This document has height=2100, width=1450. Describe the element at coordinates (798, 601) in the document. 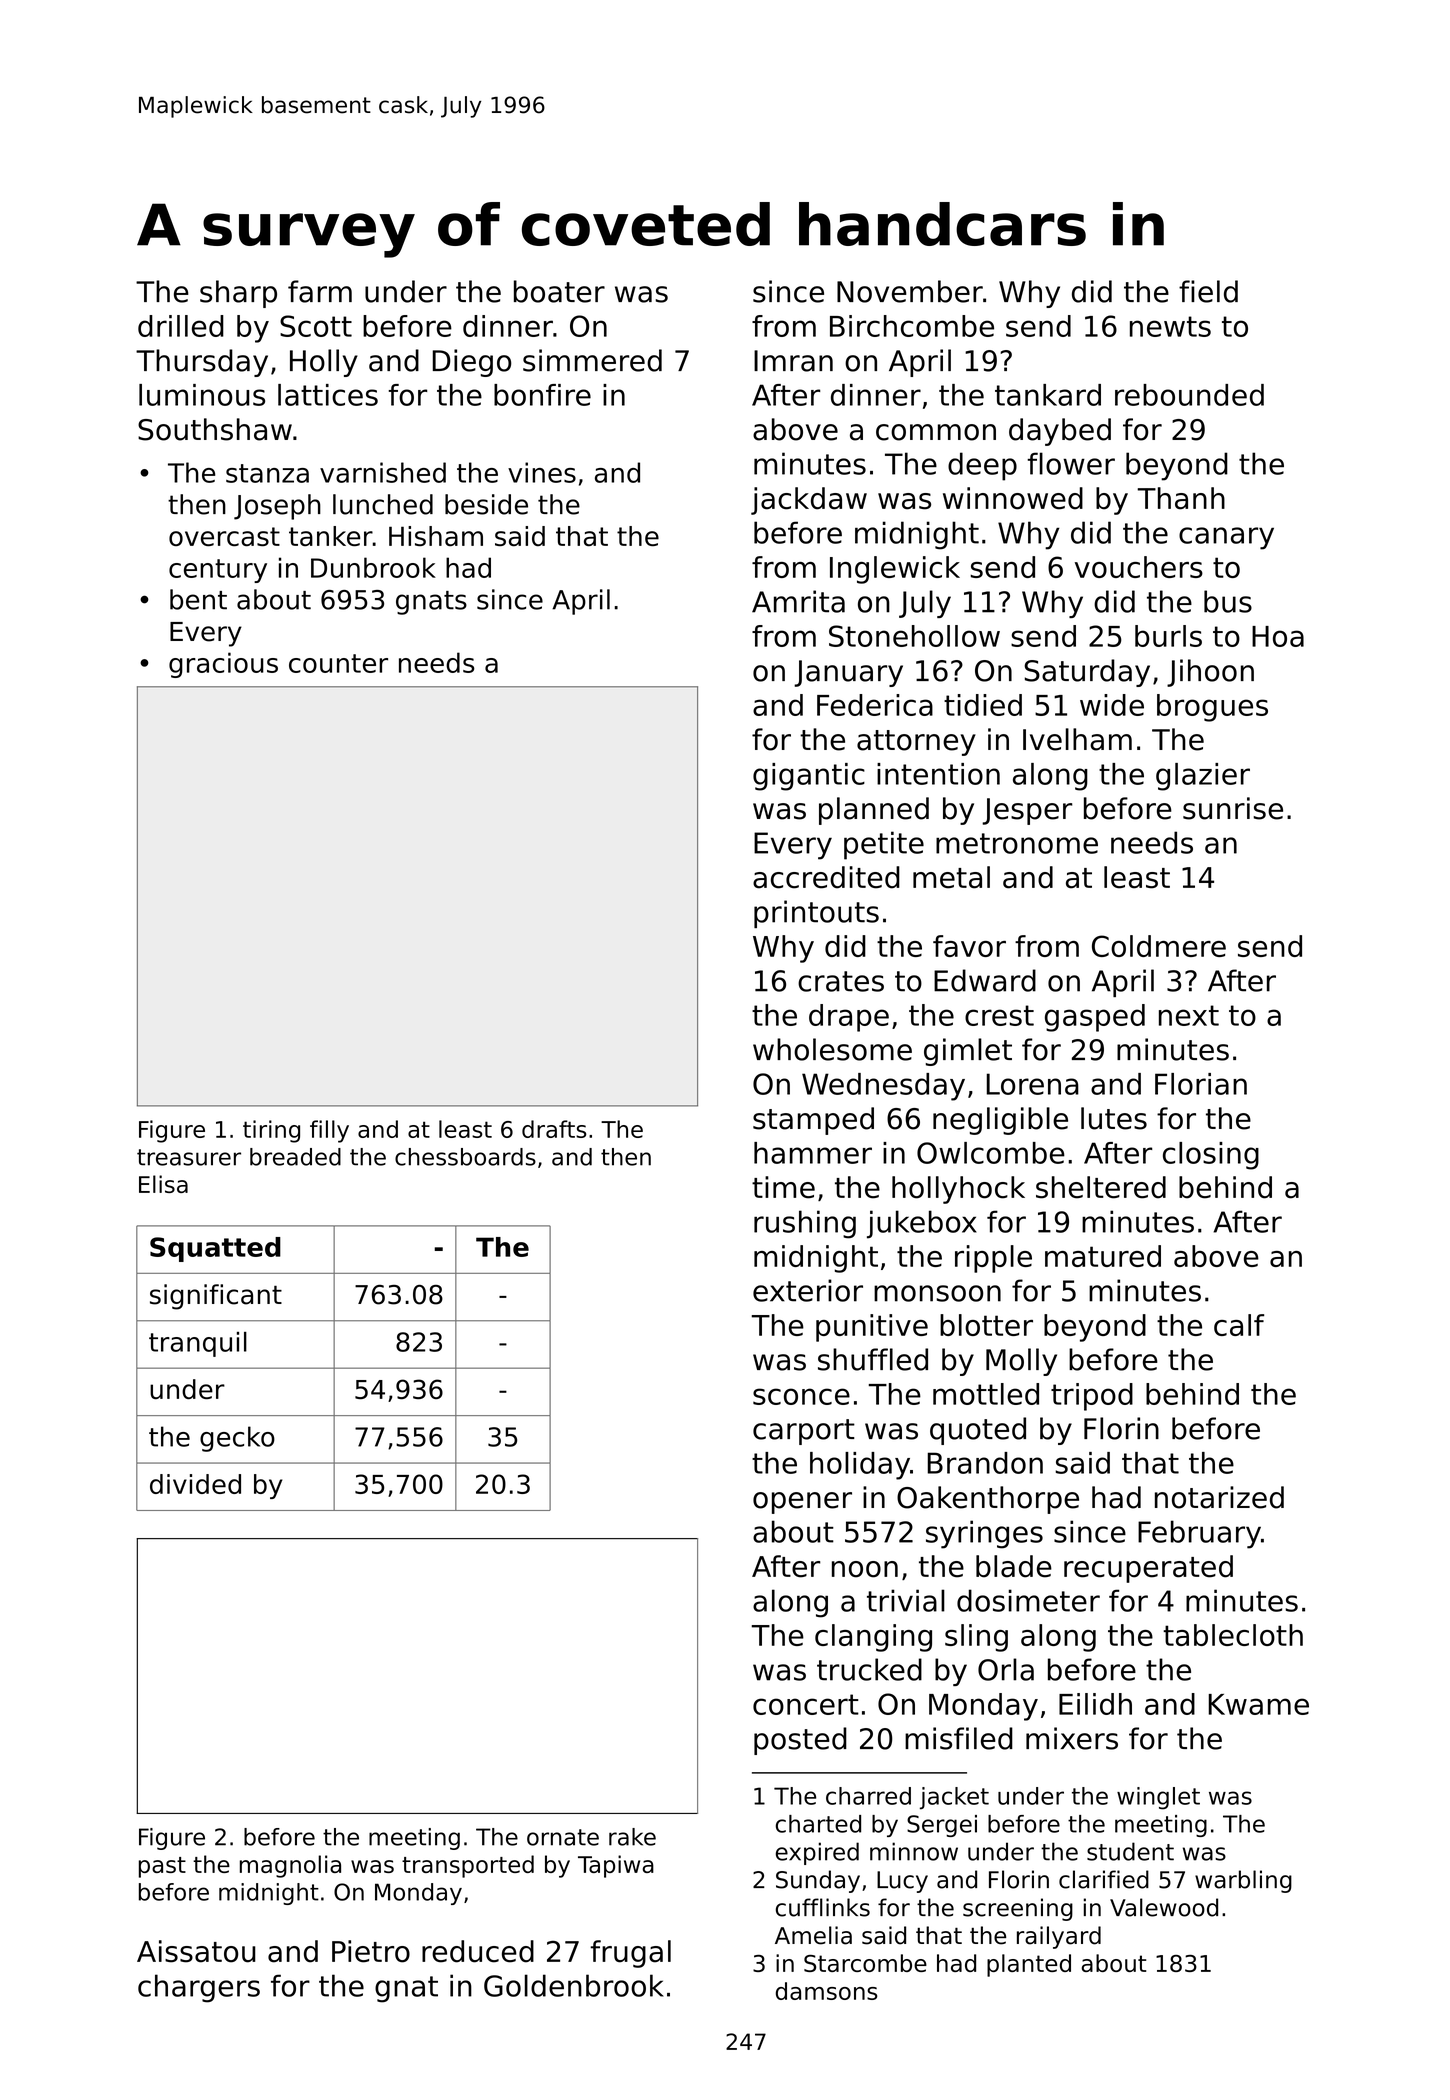

I see `Amrita` at that location.
